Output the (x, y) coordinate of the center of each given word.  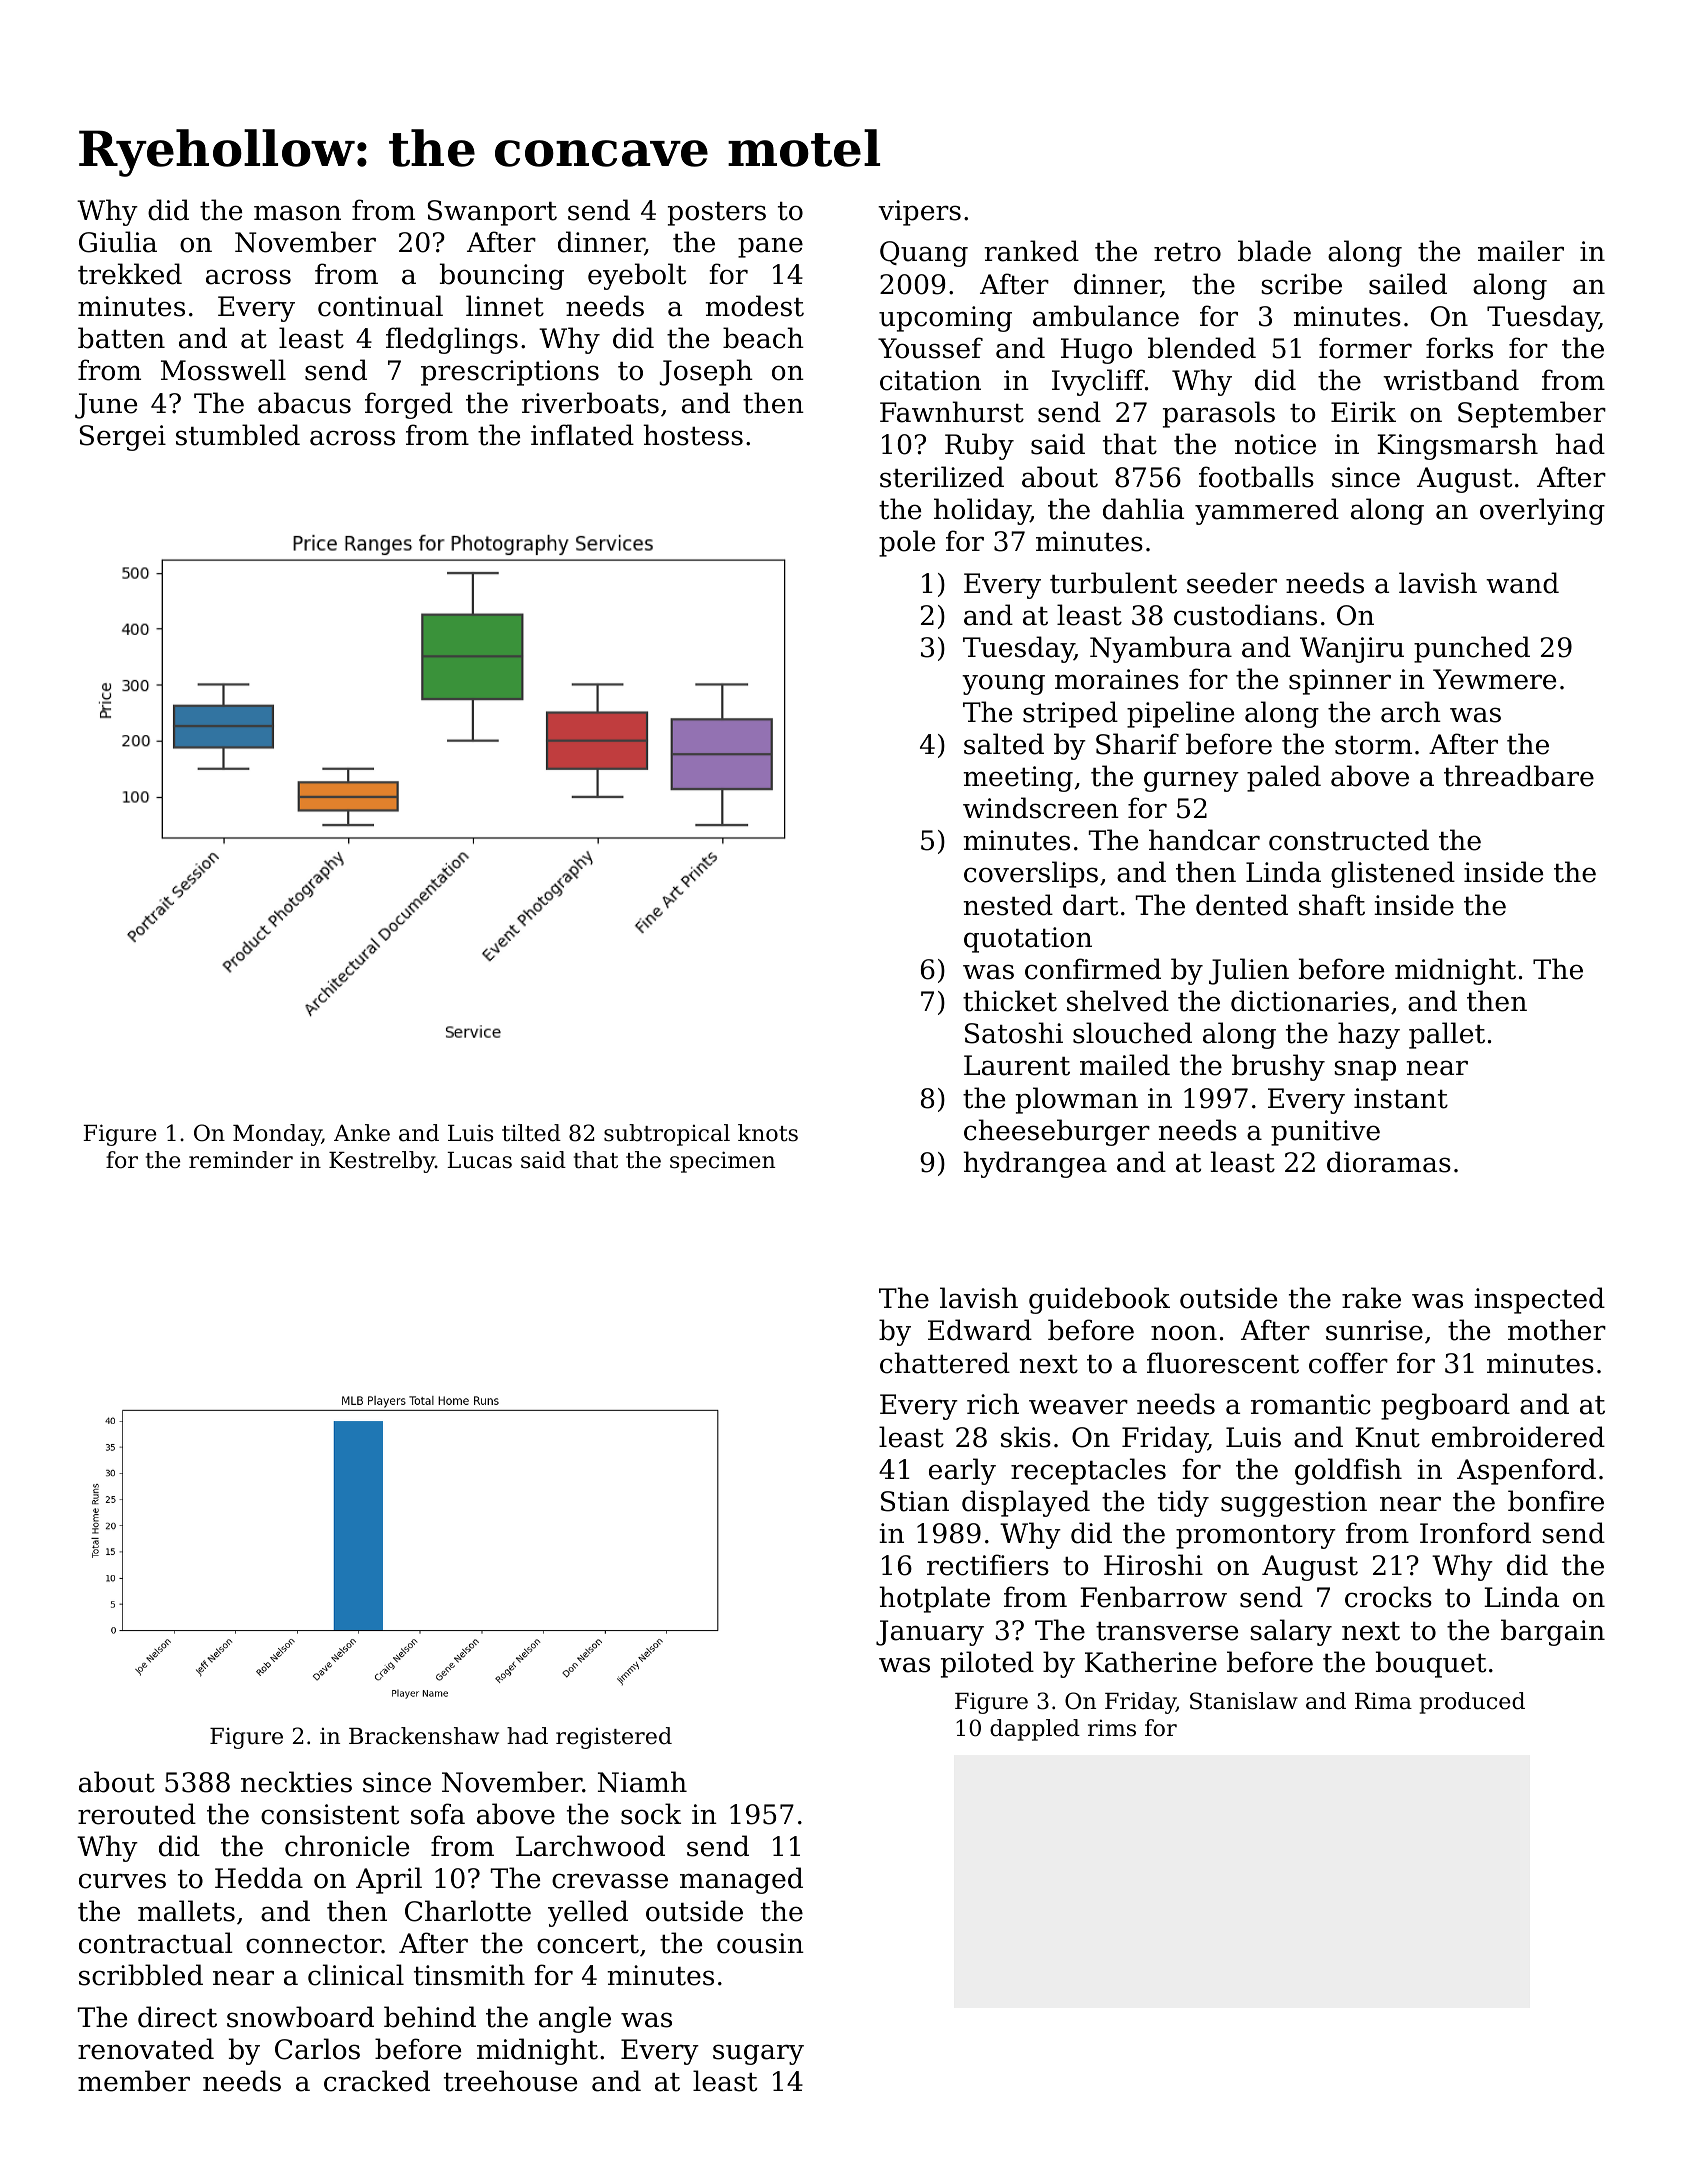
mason (297, 213)
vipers (919, 213)
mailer (1521, 251)
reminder (241, 1160)
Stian (915, 1501)
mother (1557, 1330)
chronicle (347, 1846)
